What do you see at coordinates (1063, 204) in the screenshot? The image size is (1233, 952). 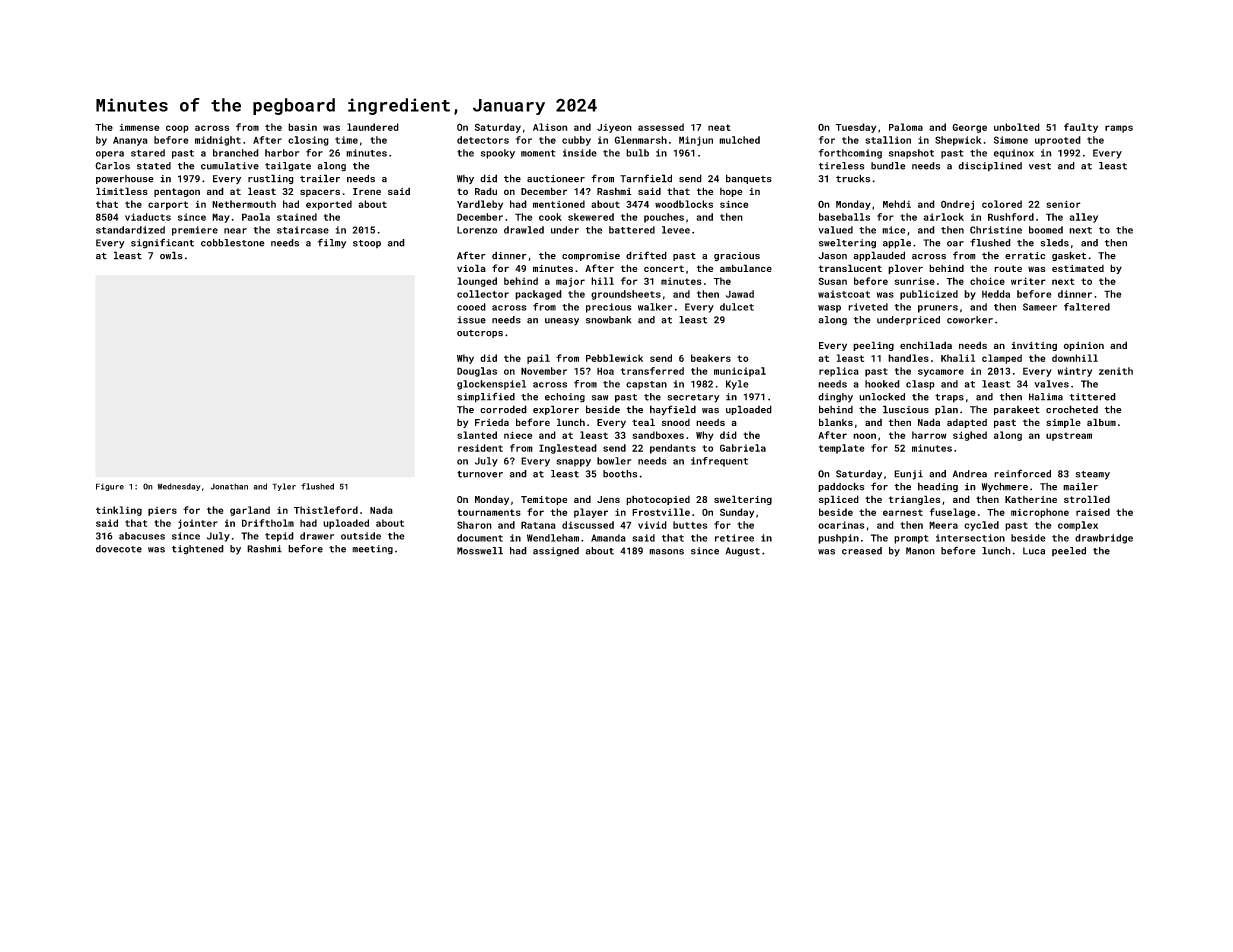 I see `senior` at bounding box center [1063, 204].
